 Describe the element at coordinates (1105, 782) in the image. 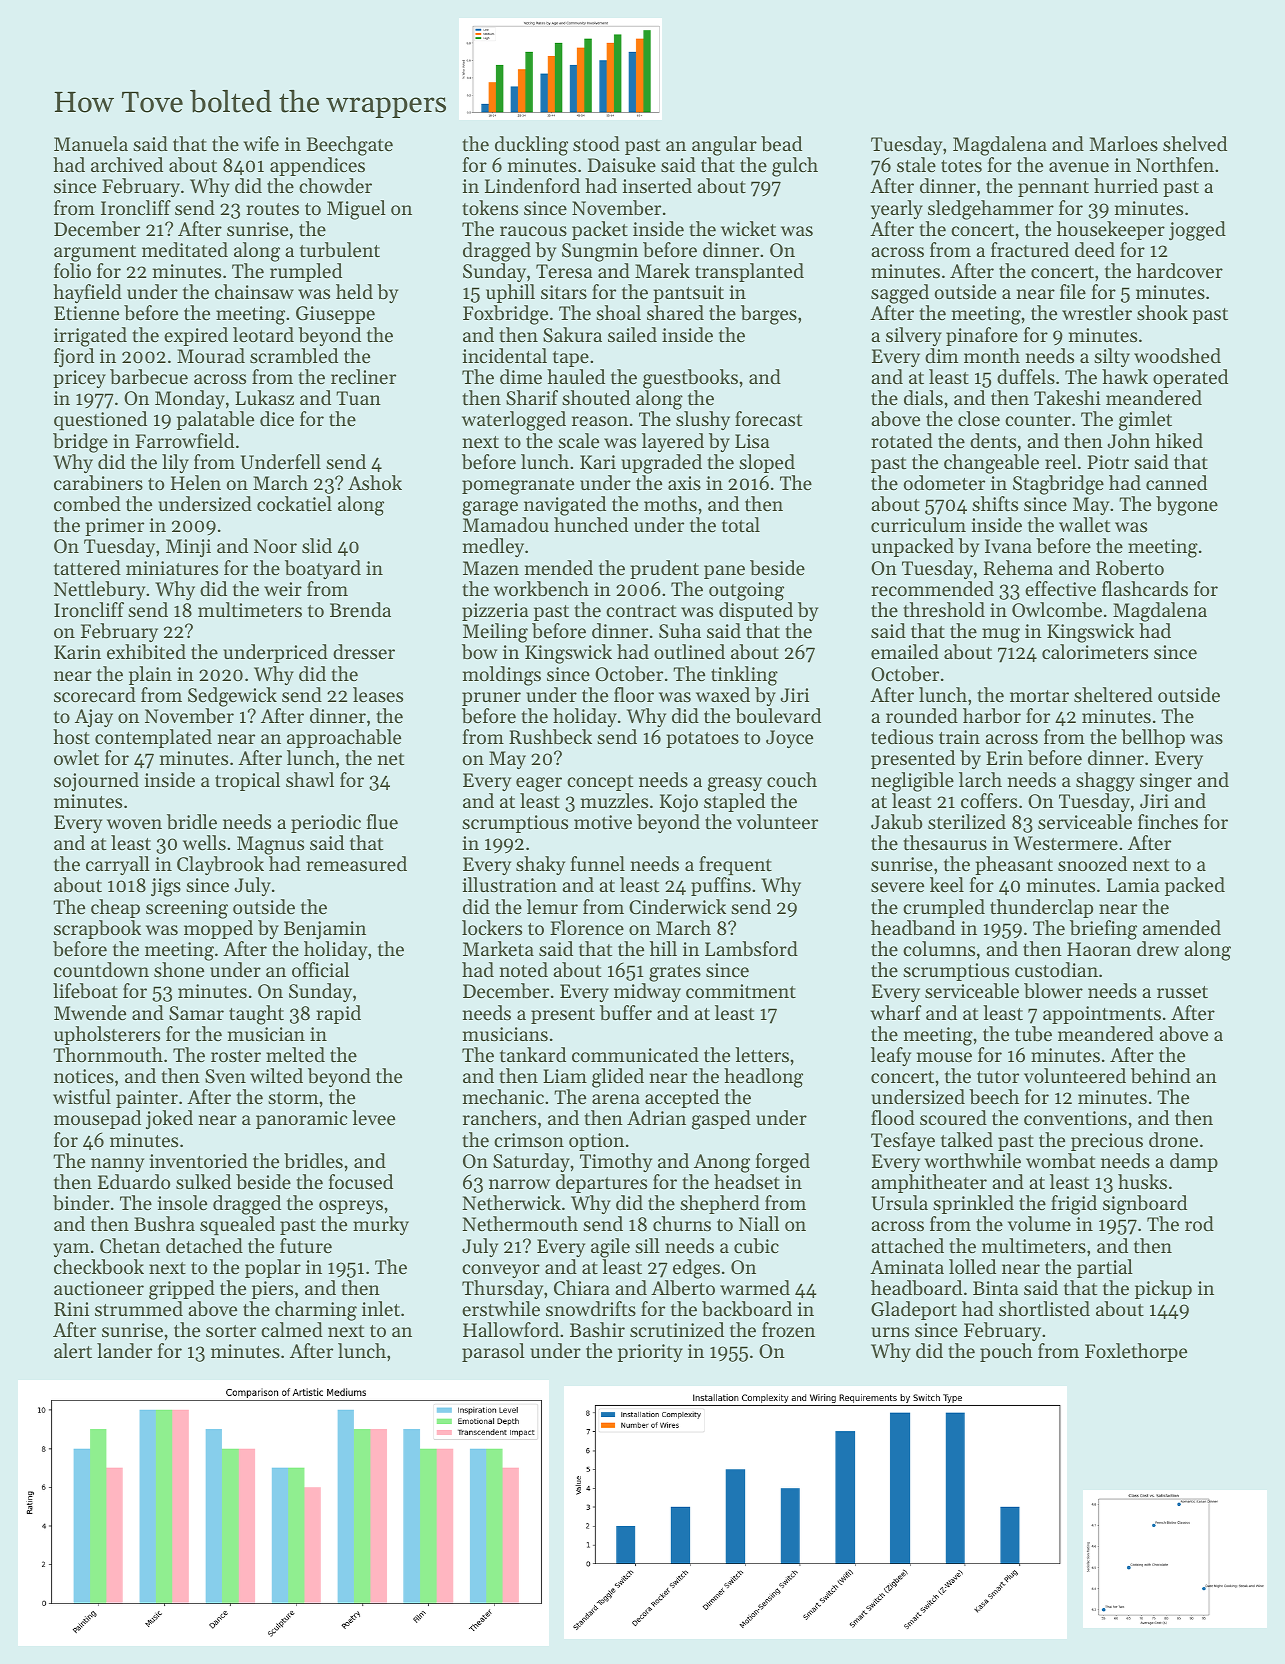

I see `shaggy` at that location.
